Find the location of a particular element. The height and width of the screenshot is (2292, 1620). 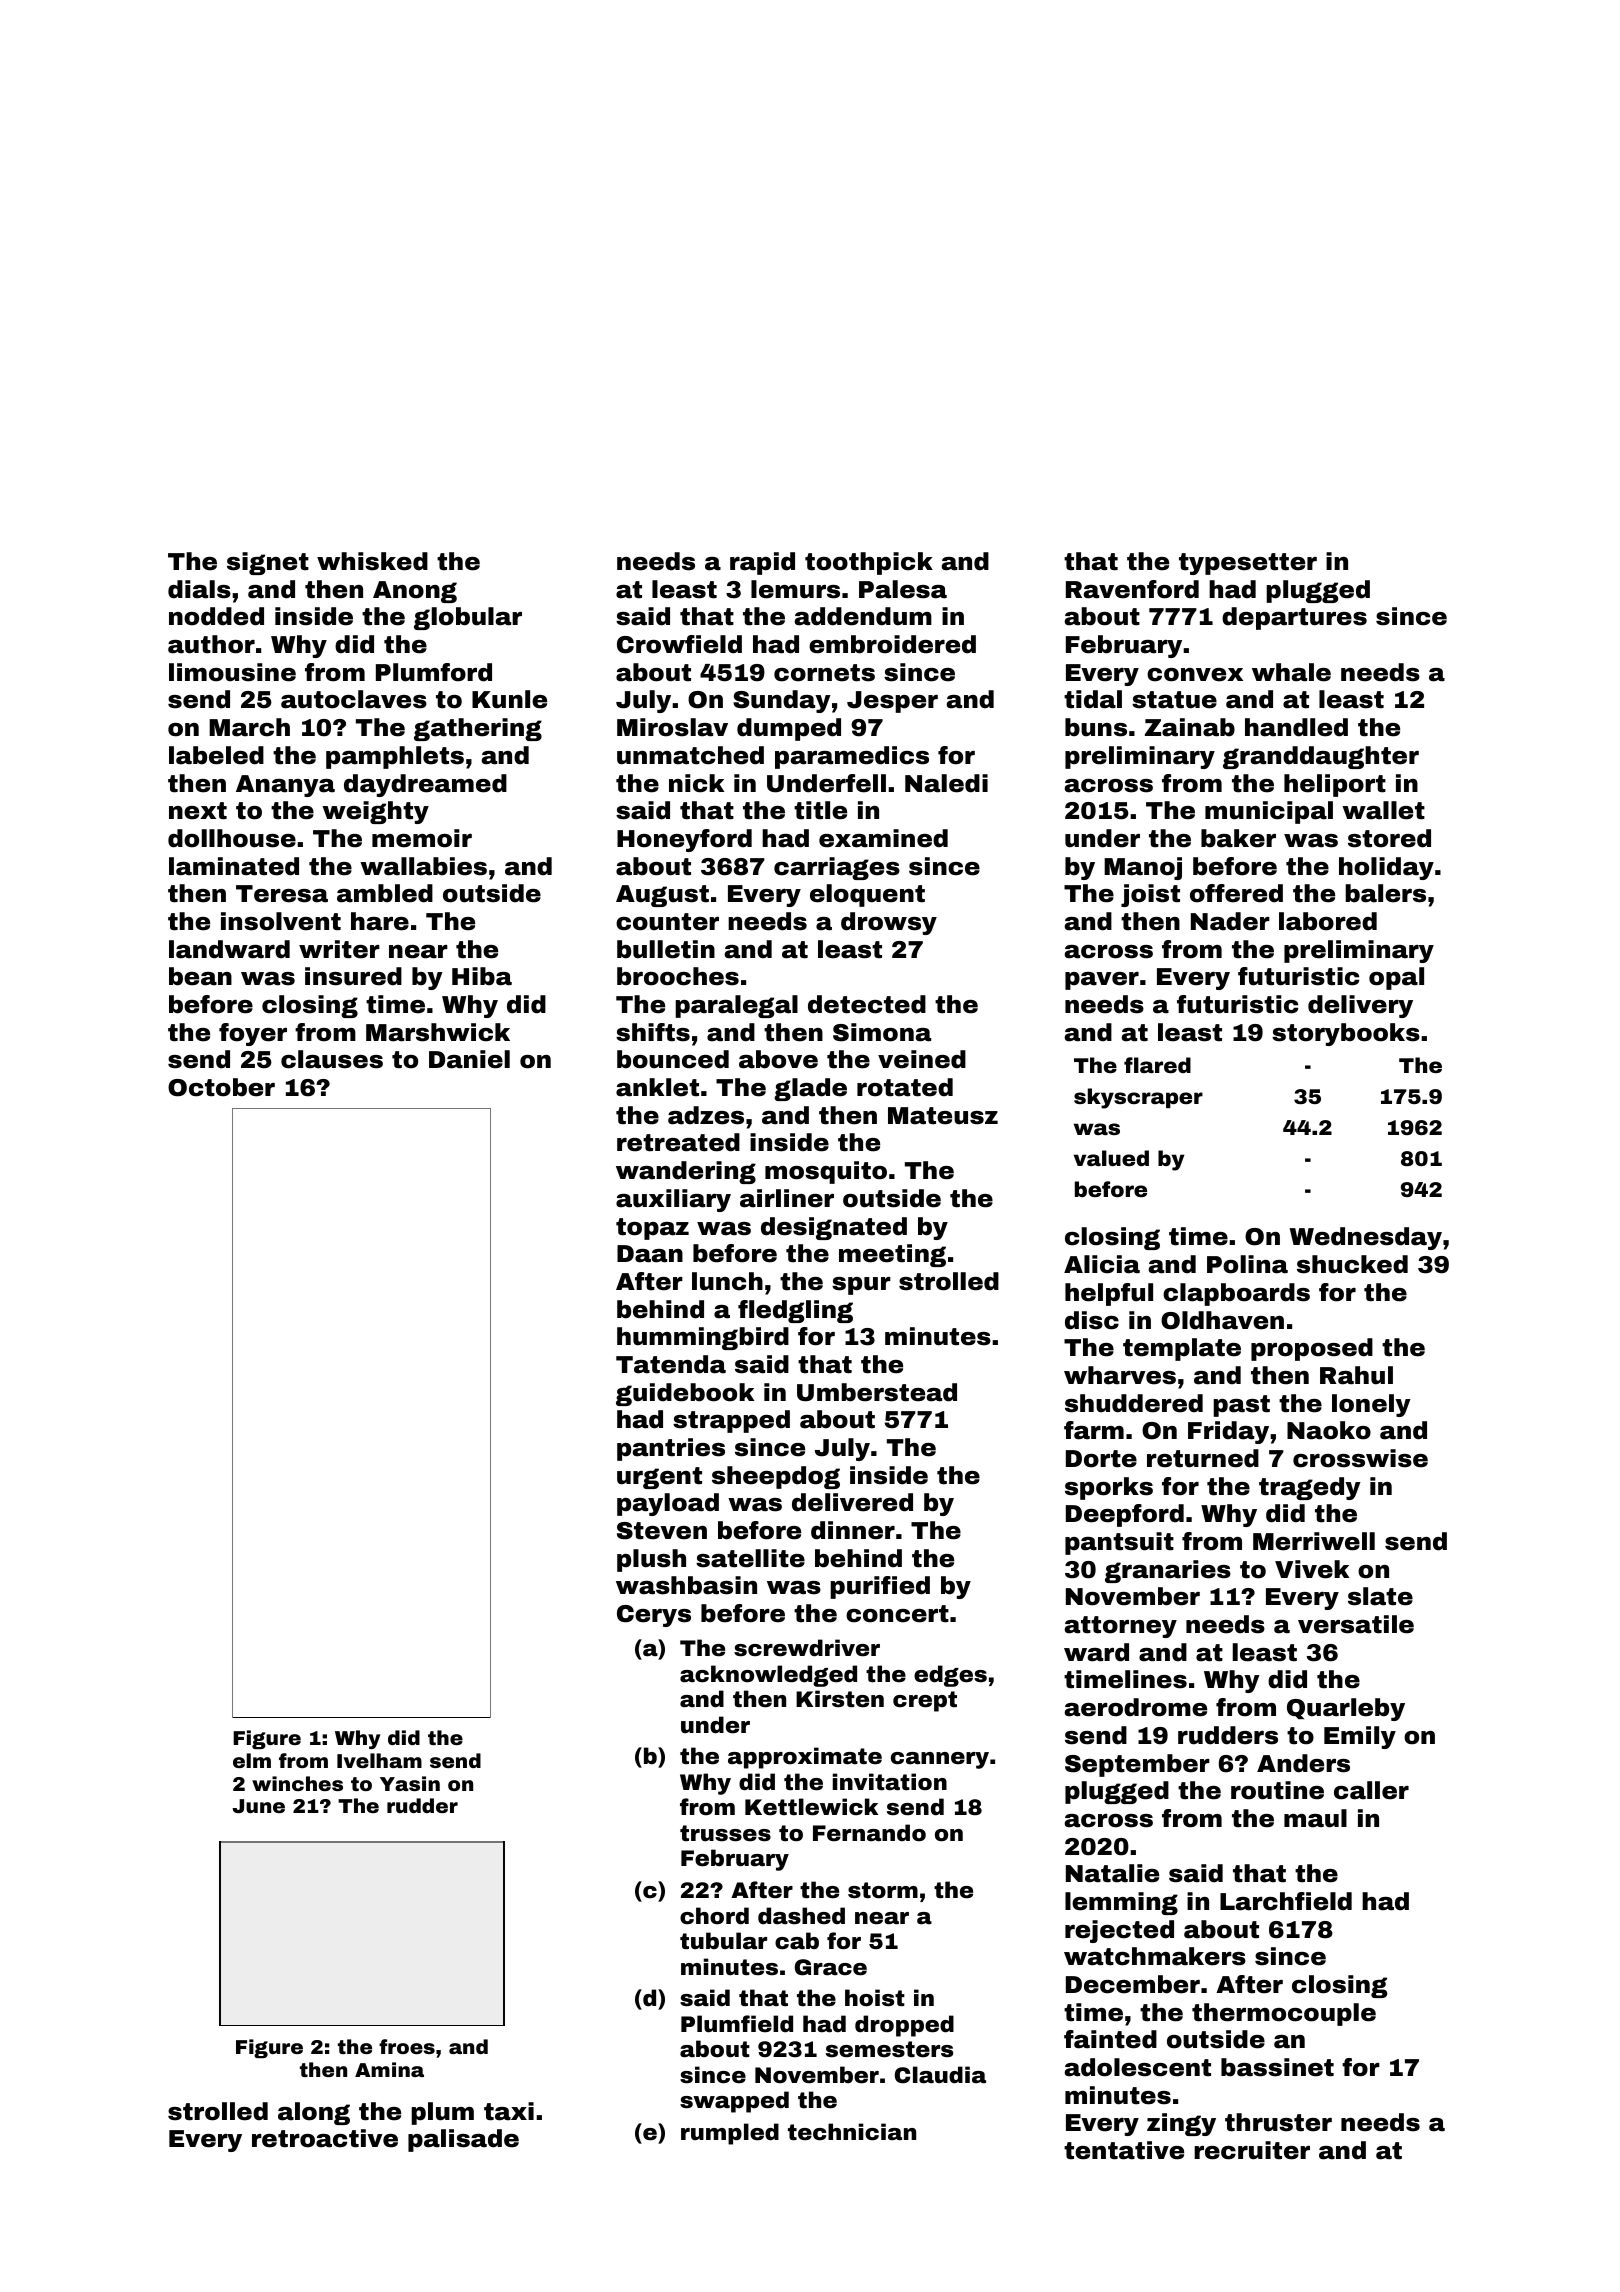

attorney is located at coordinates (1121, 1627).
